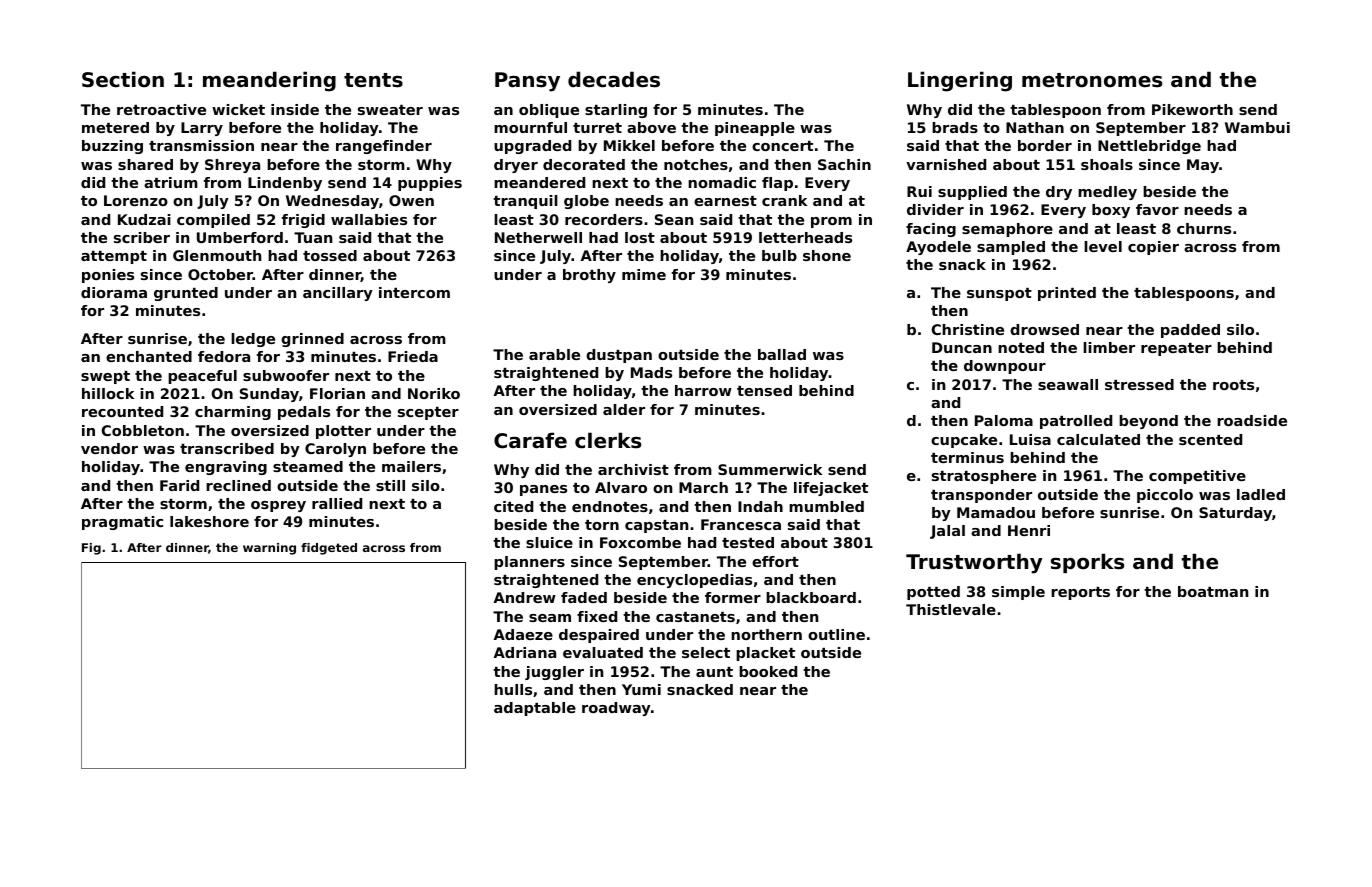 This screenshot has width=1372, height=887. What do you see at coordinates (201, 145) in the screenshot?
I see `transmission` at bounding box center [201, 145].
